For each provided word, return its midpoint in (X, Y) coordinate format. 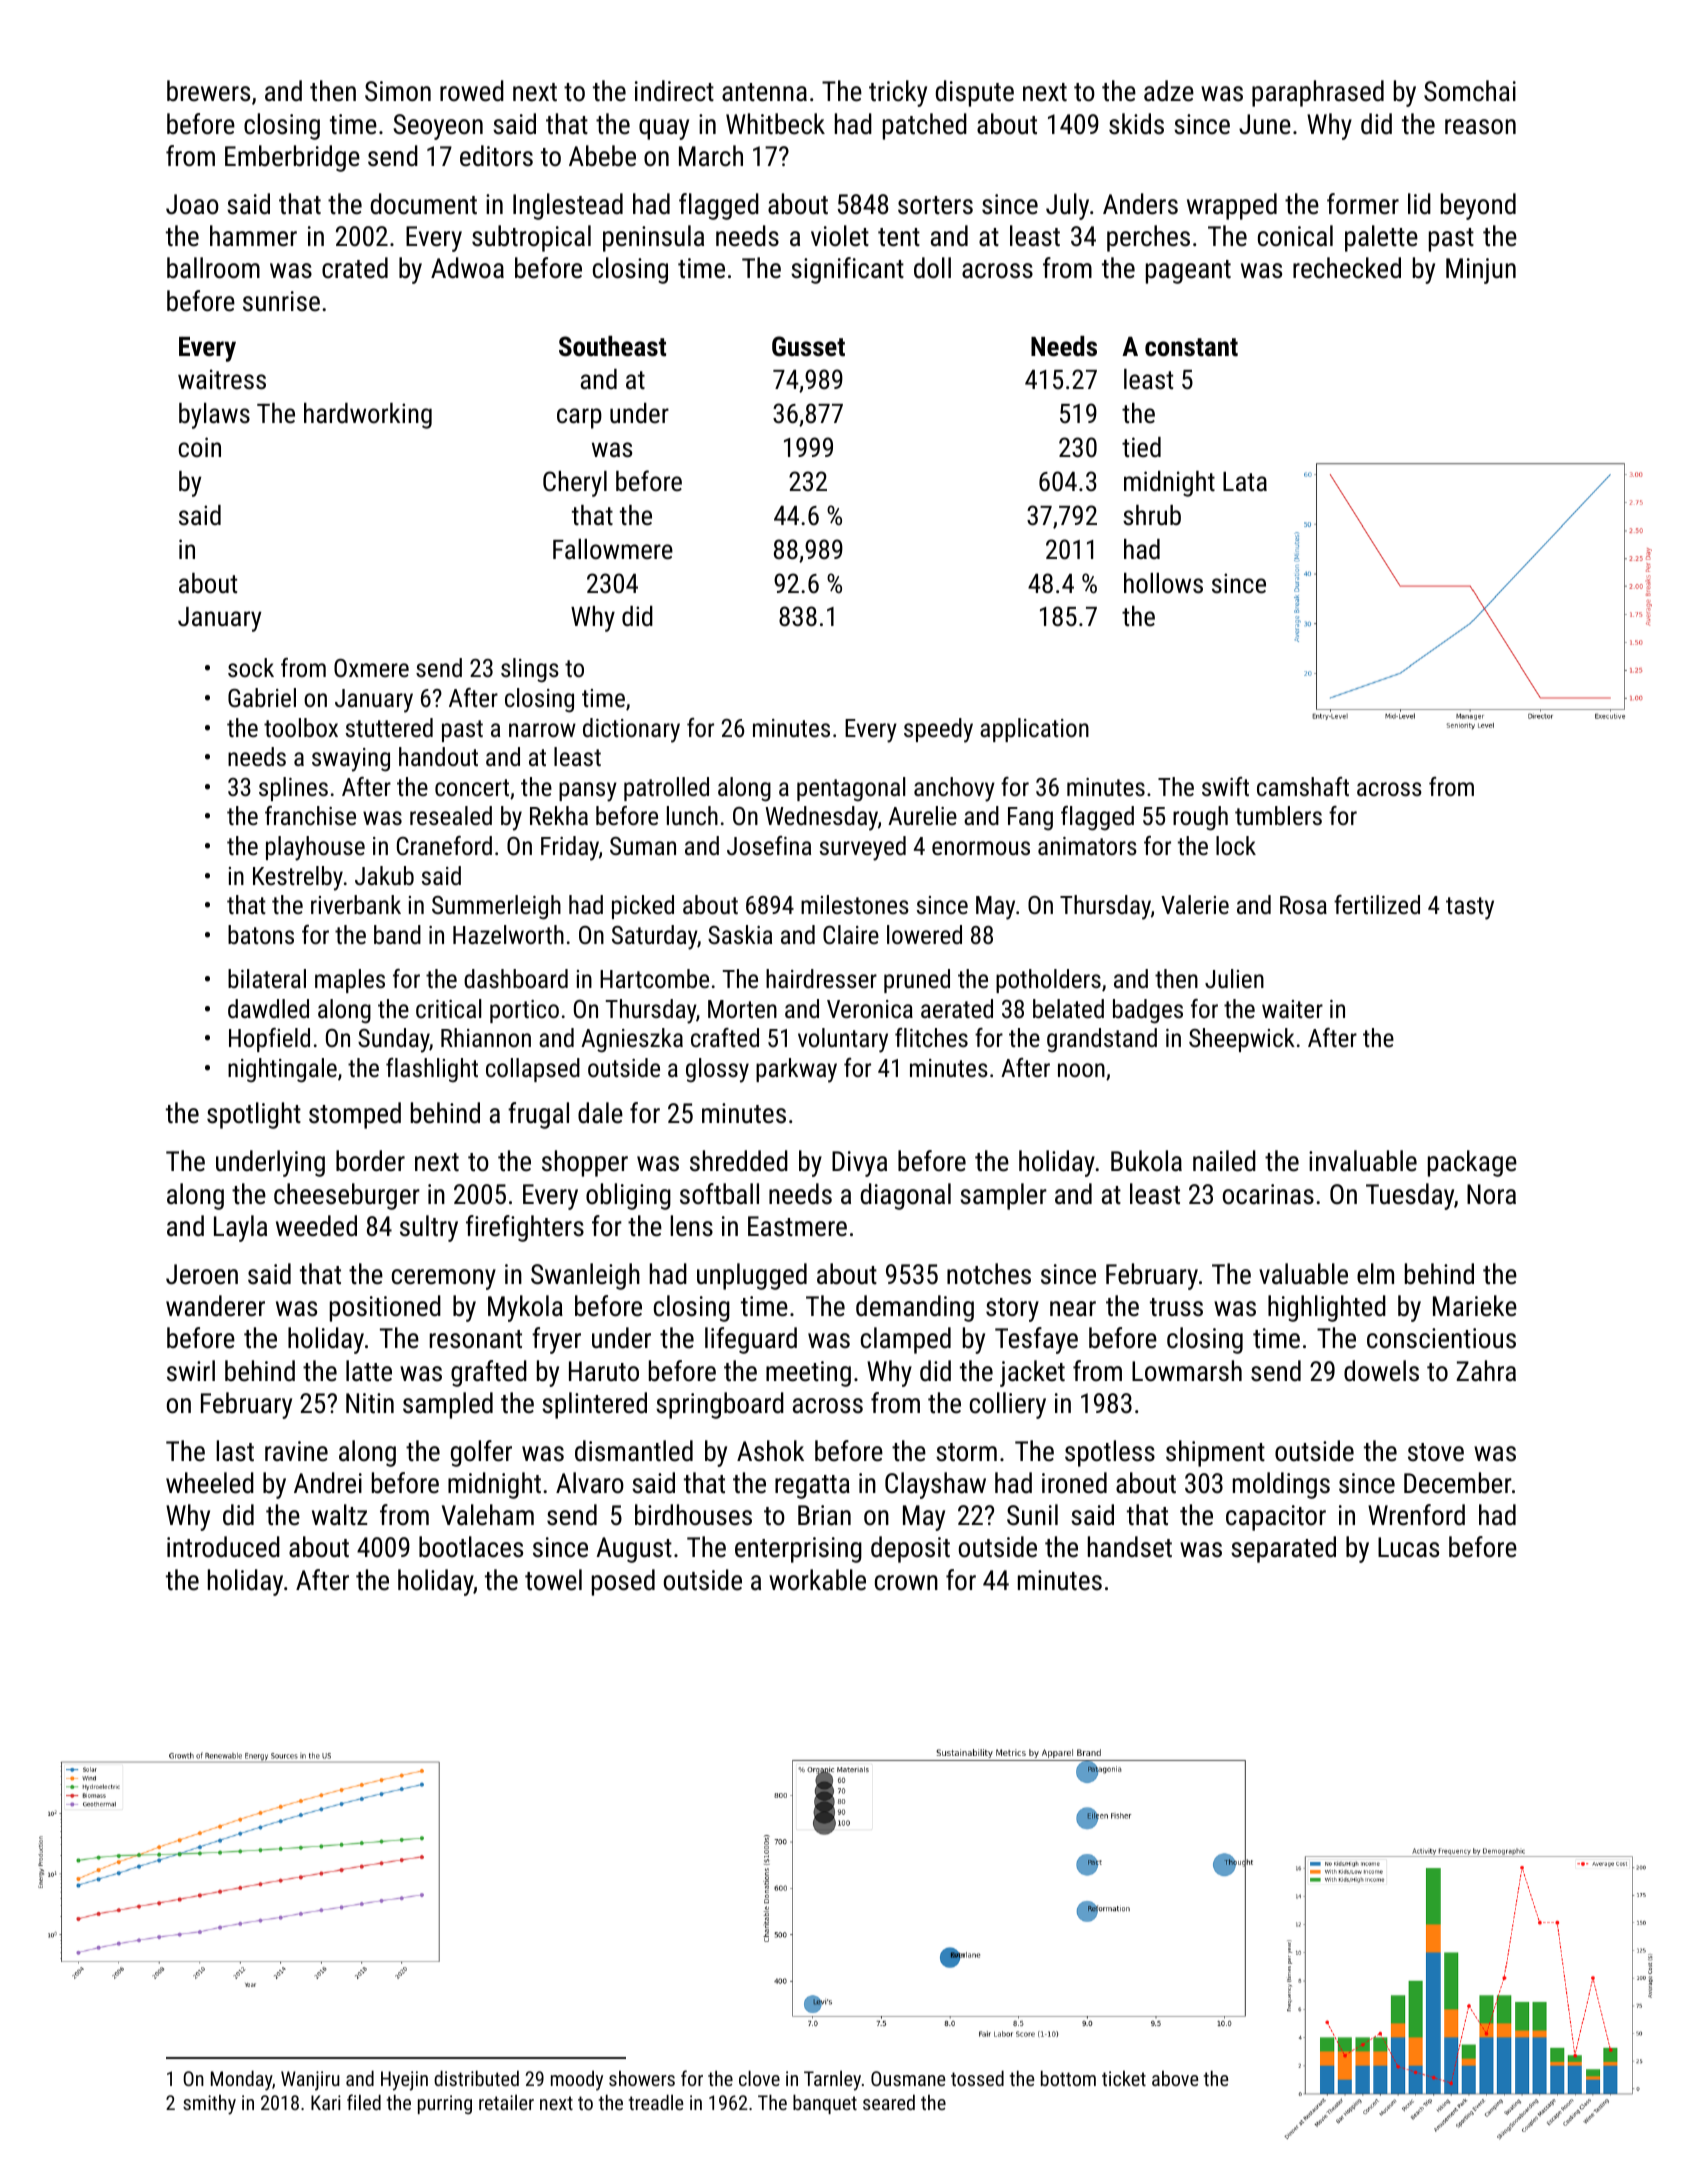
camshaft (1303, 786)
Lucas (1408, 1547)
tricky (898, 93)
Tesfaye (1036, 1340)
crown (906, 1583)
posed (623, 1582)
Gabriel (262, 697)
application (1034, 730)
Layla (240, 1228)
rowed (472, 91)
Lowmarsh (1187, 1371)
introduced (223, 1547)
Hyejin (404, 2081)
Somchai (1470, 91)
